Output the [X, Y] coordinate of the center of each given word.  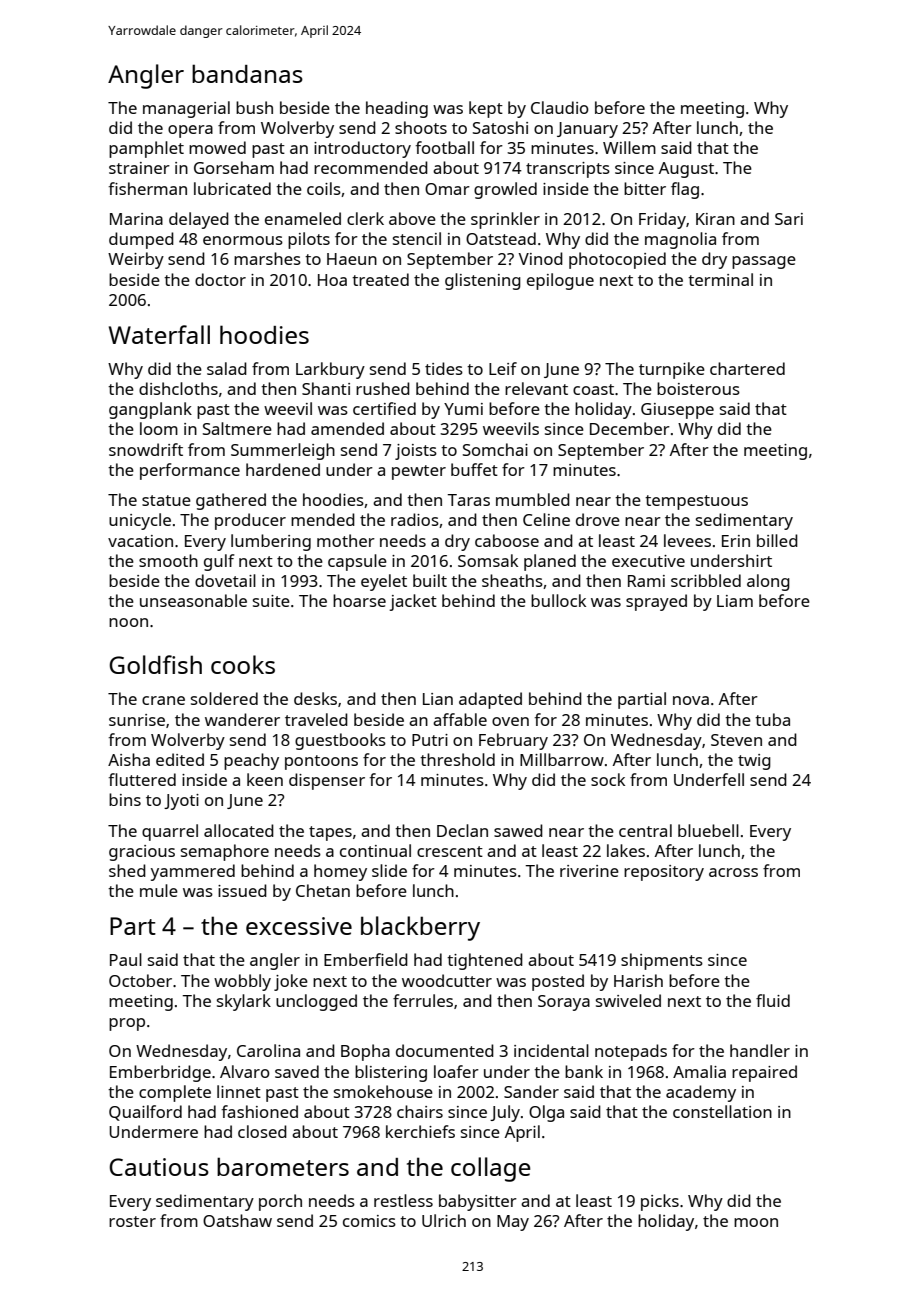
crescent [450, 851]
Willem [629, 147]
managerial [186, 109]
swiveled [628, 1000]
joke [291, 982]
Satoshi [500, 127]
